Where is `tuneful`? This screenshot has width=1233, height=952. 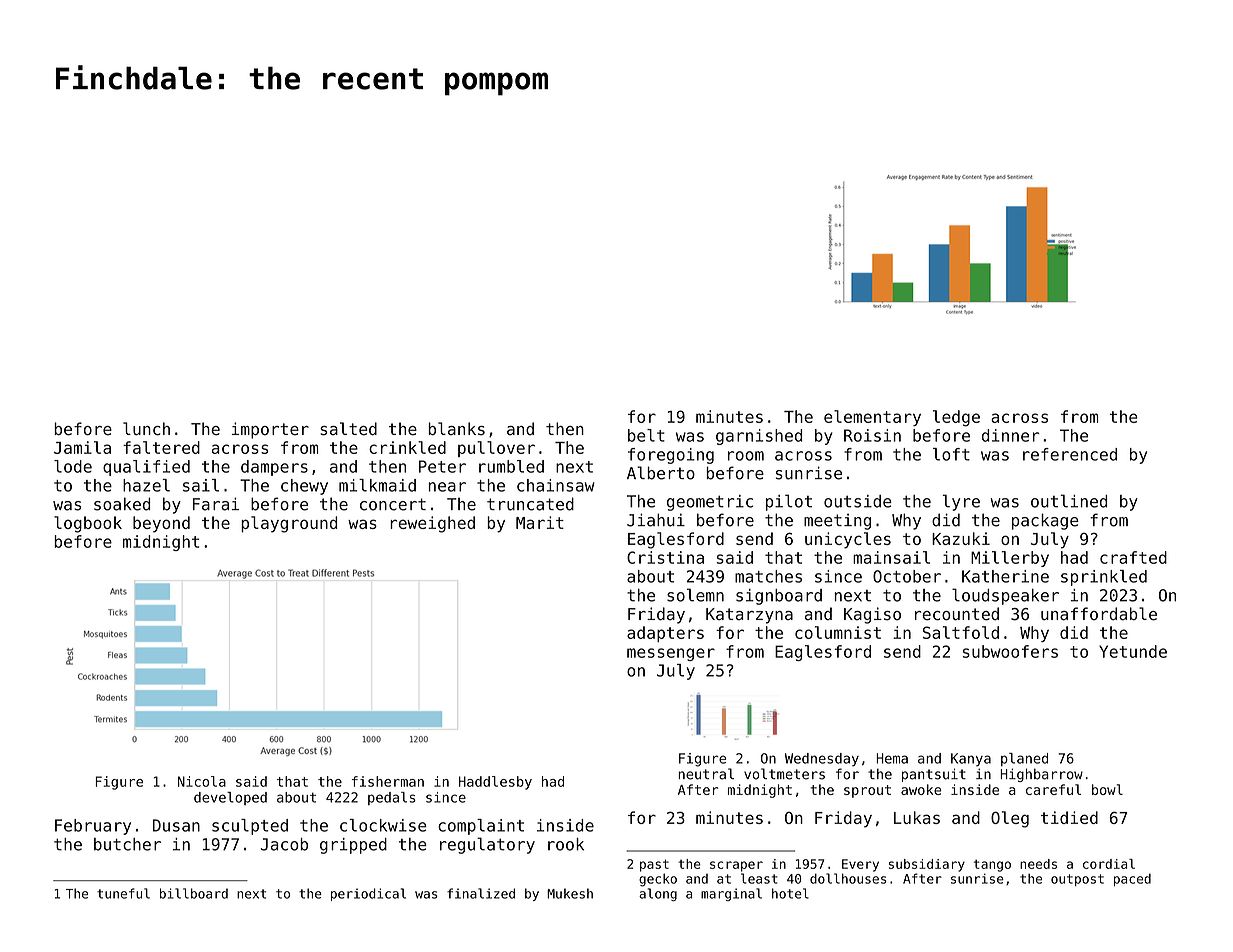
tuneful is located at coordinates (123, 893).
